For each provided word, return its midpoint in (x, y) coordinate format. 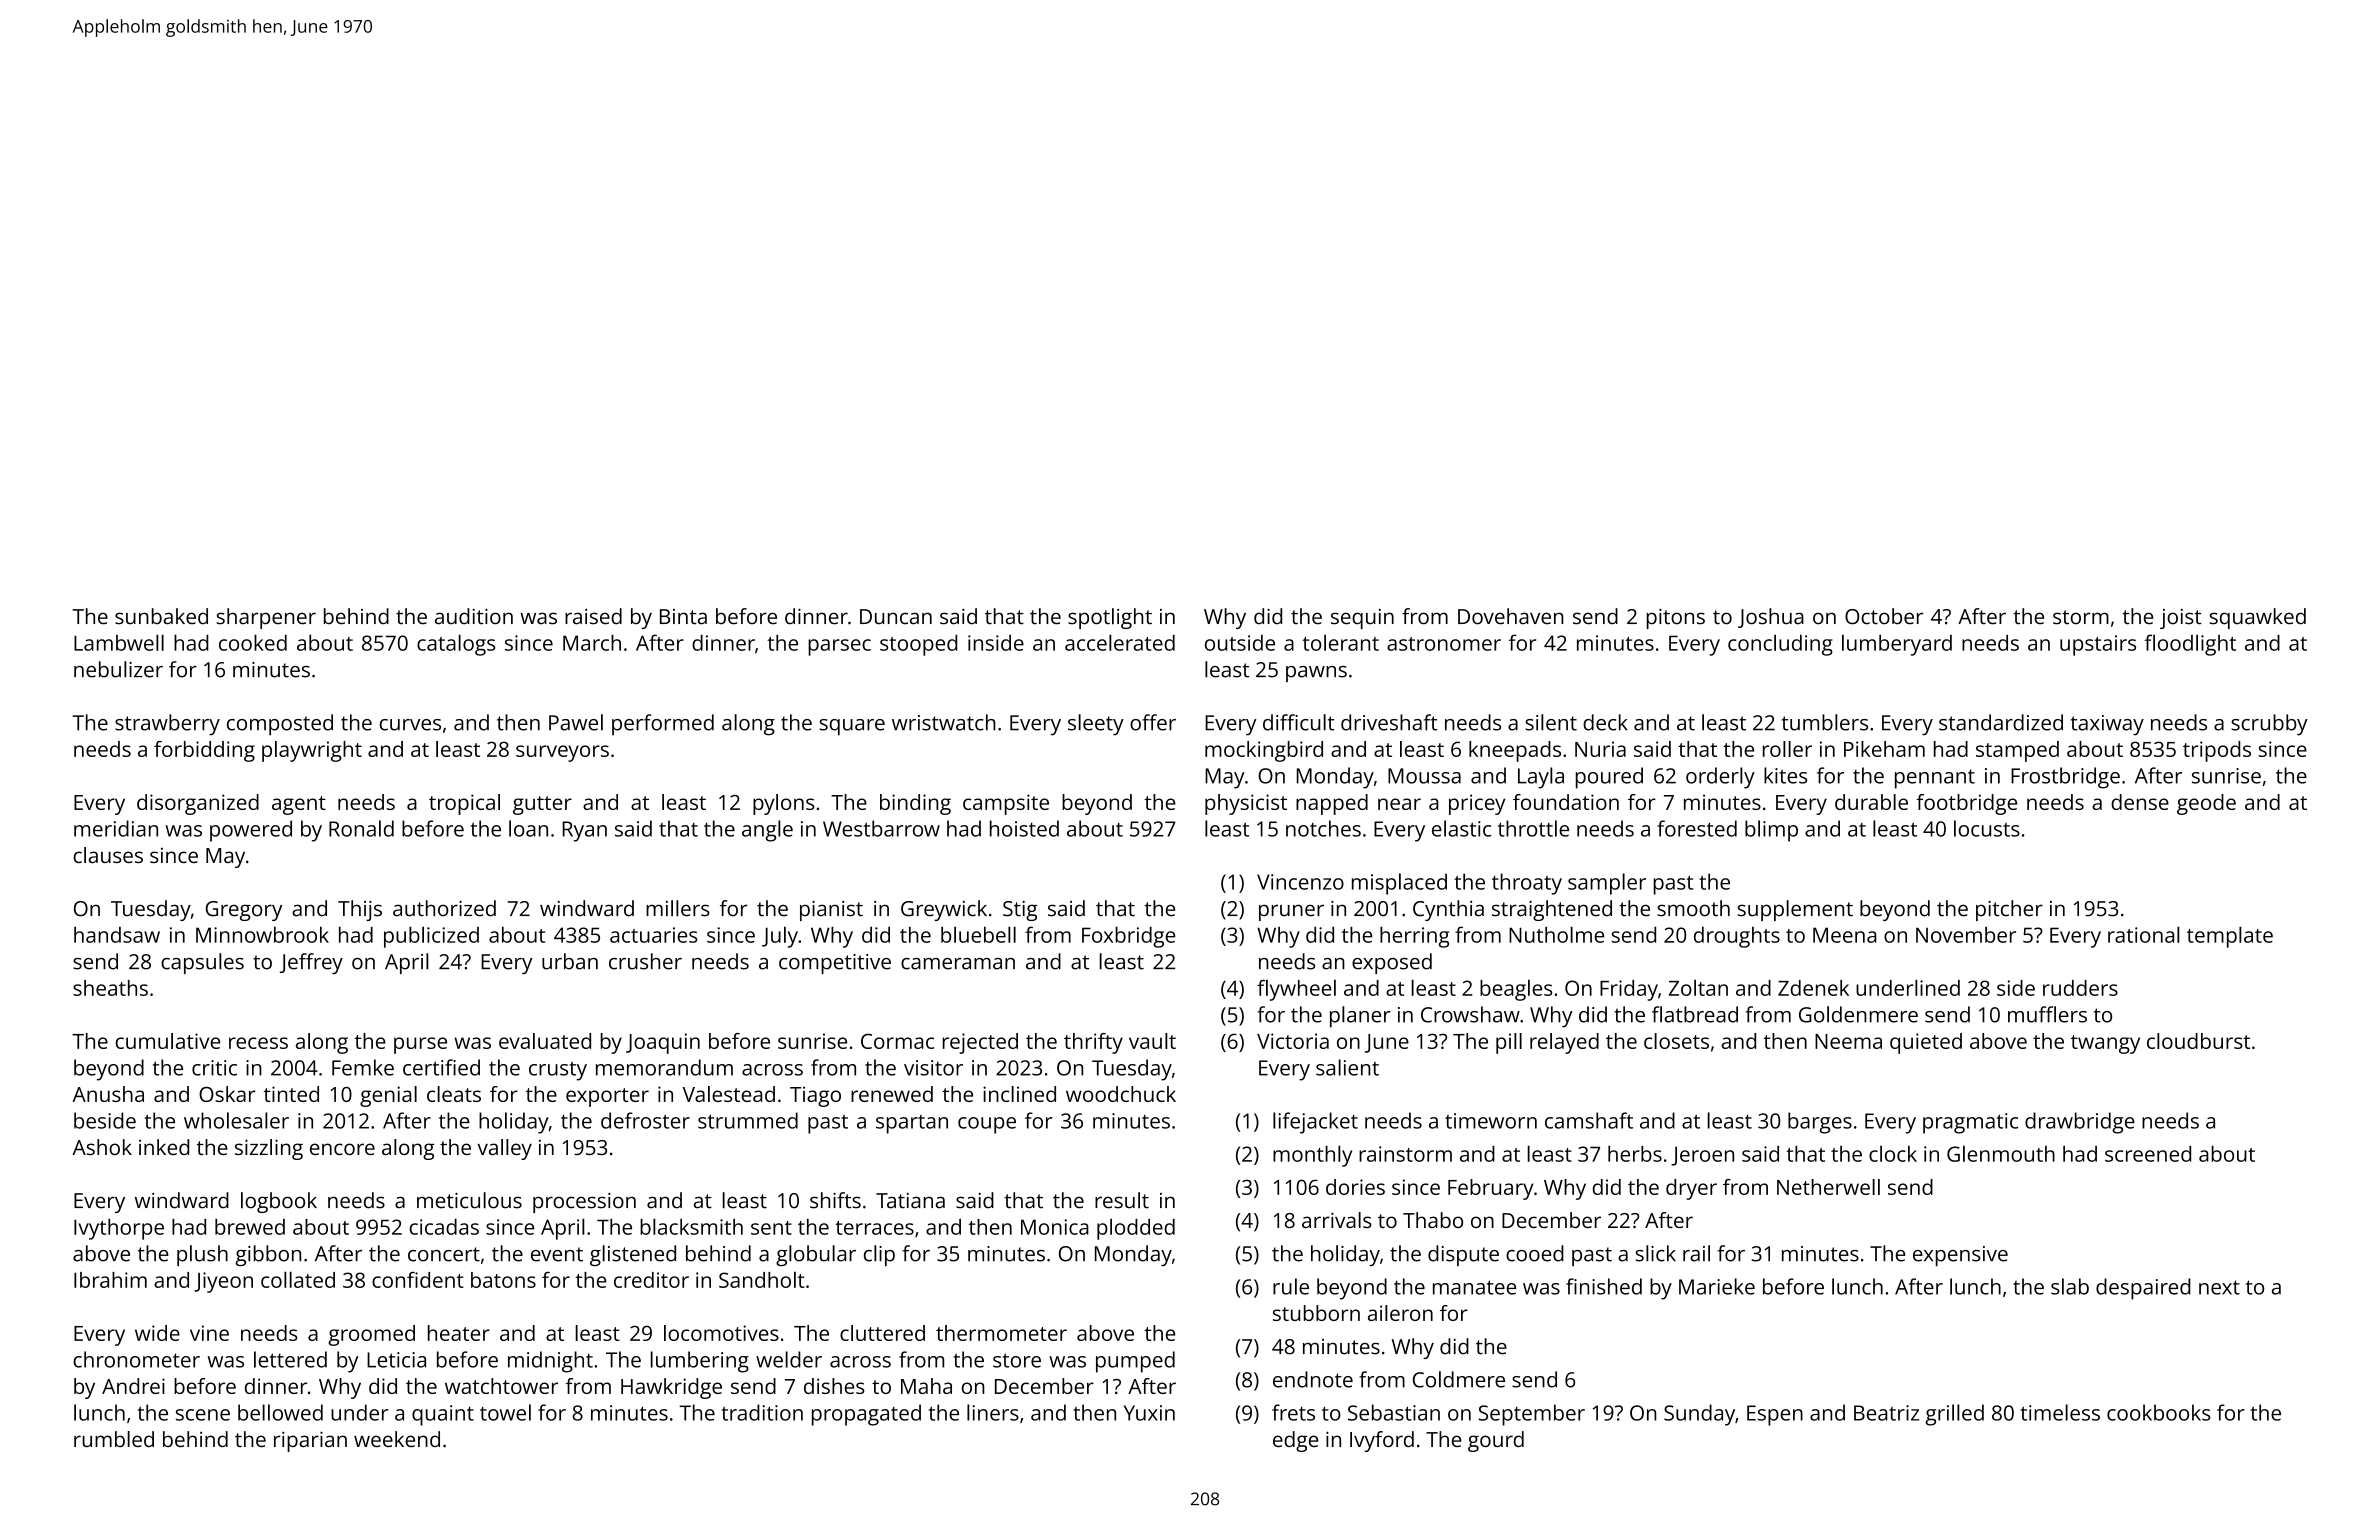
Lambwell (119, 642)
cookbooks (2159, 1412)
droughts (1737, 937)
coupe (987, 1125)
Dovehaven (1511, 616)
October (1884, 616)
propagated (866, 1415)
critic (214, 1068)
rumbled (114, 1439)
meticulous (469, 1200)
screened (2148, 1154)
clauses (108, 855)
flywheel (1296, 990)
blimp (1771, 831)
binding (915, 804)
